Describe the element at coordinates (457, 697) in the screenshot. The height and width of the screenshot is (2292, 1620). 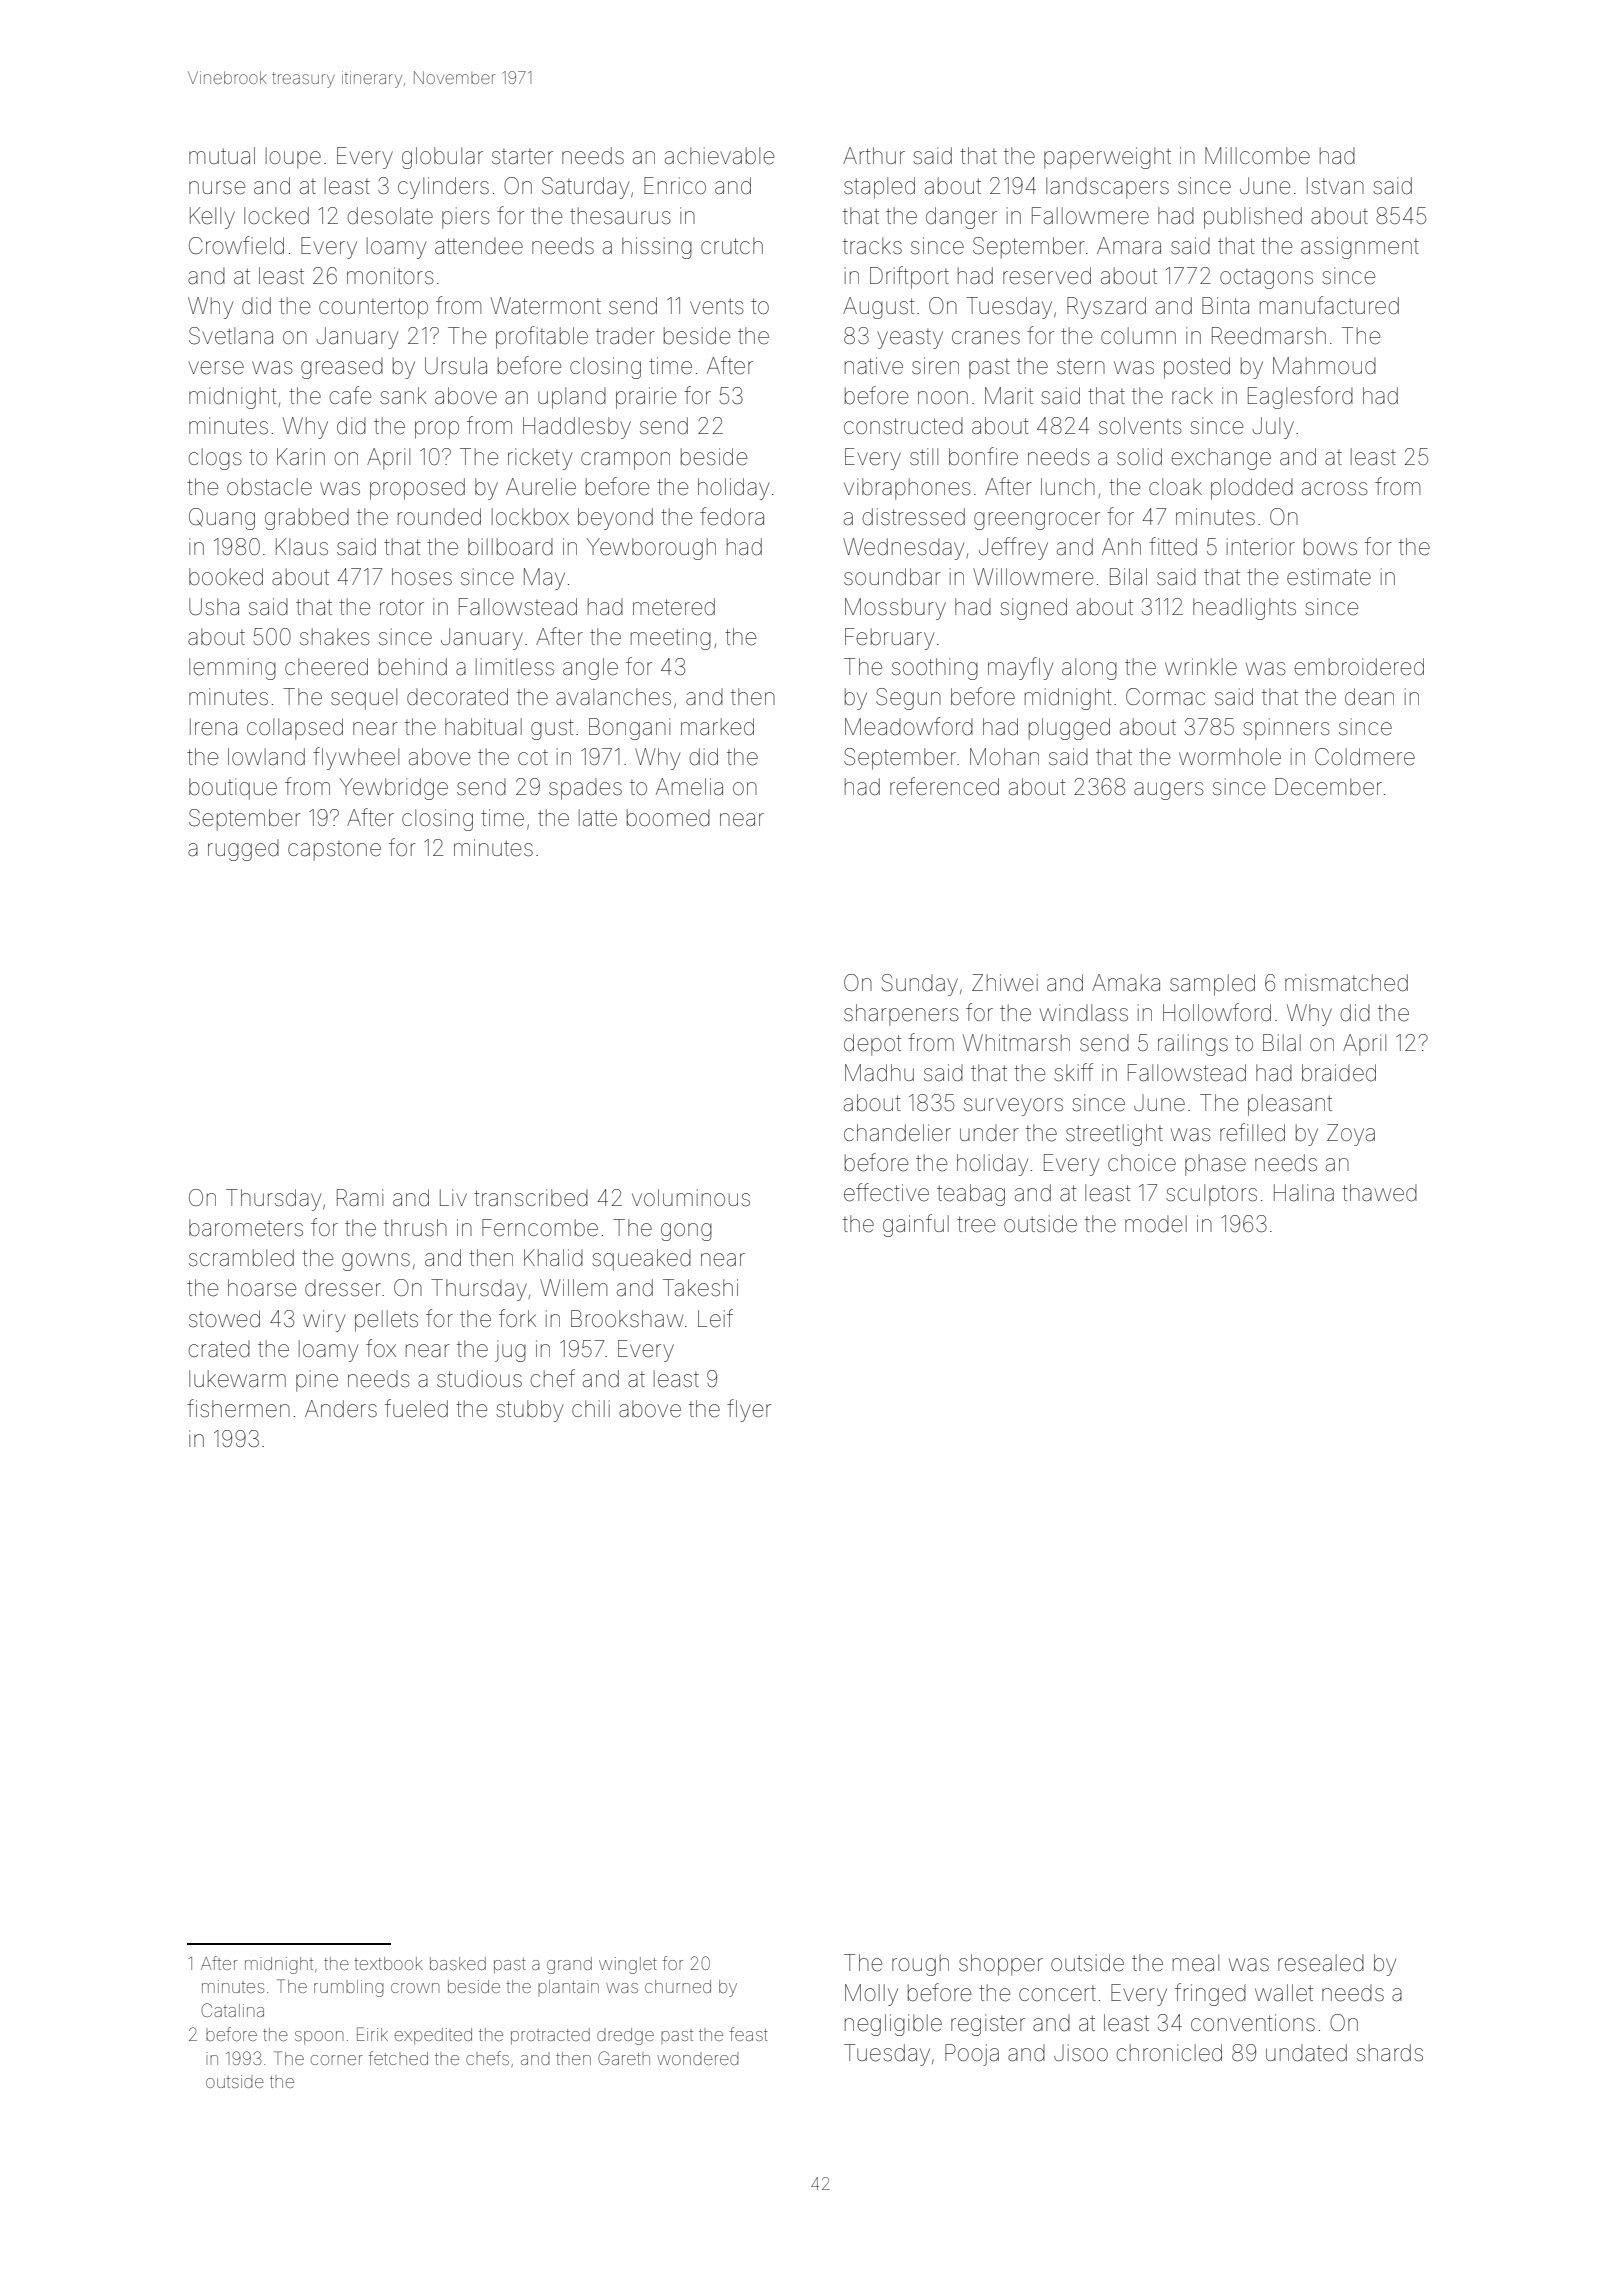
I see `decorated` at that location.
